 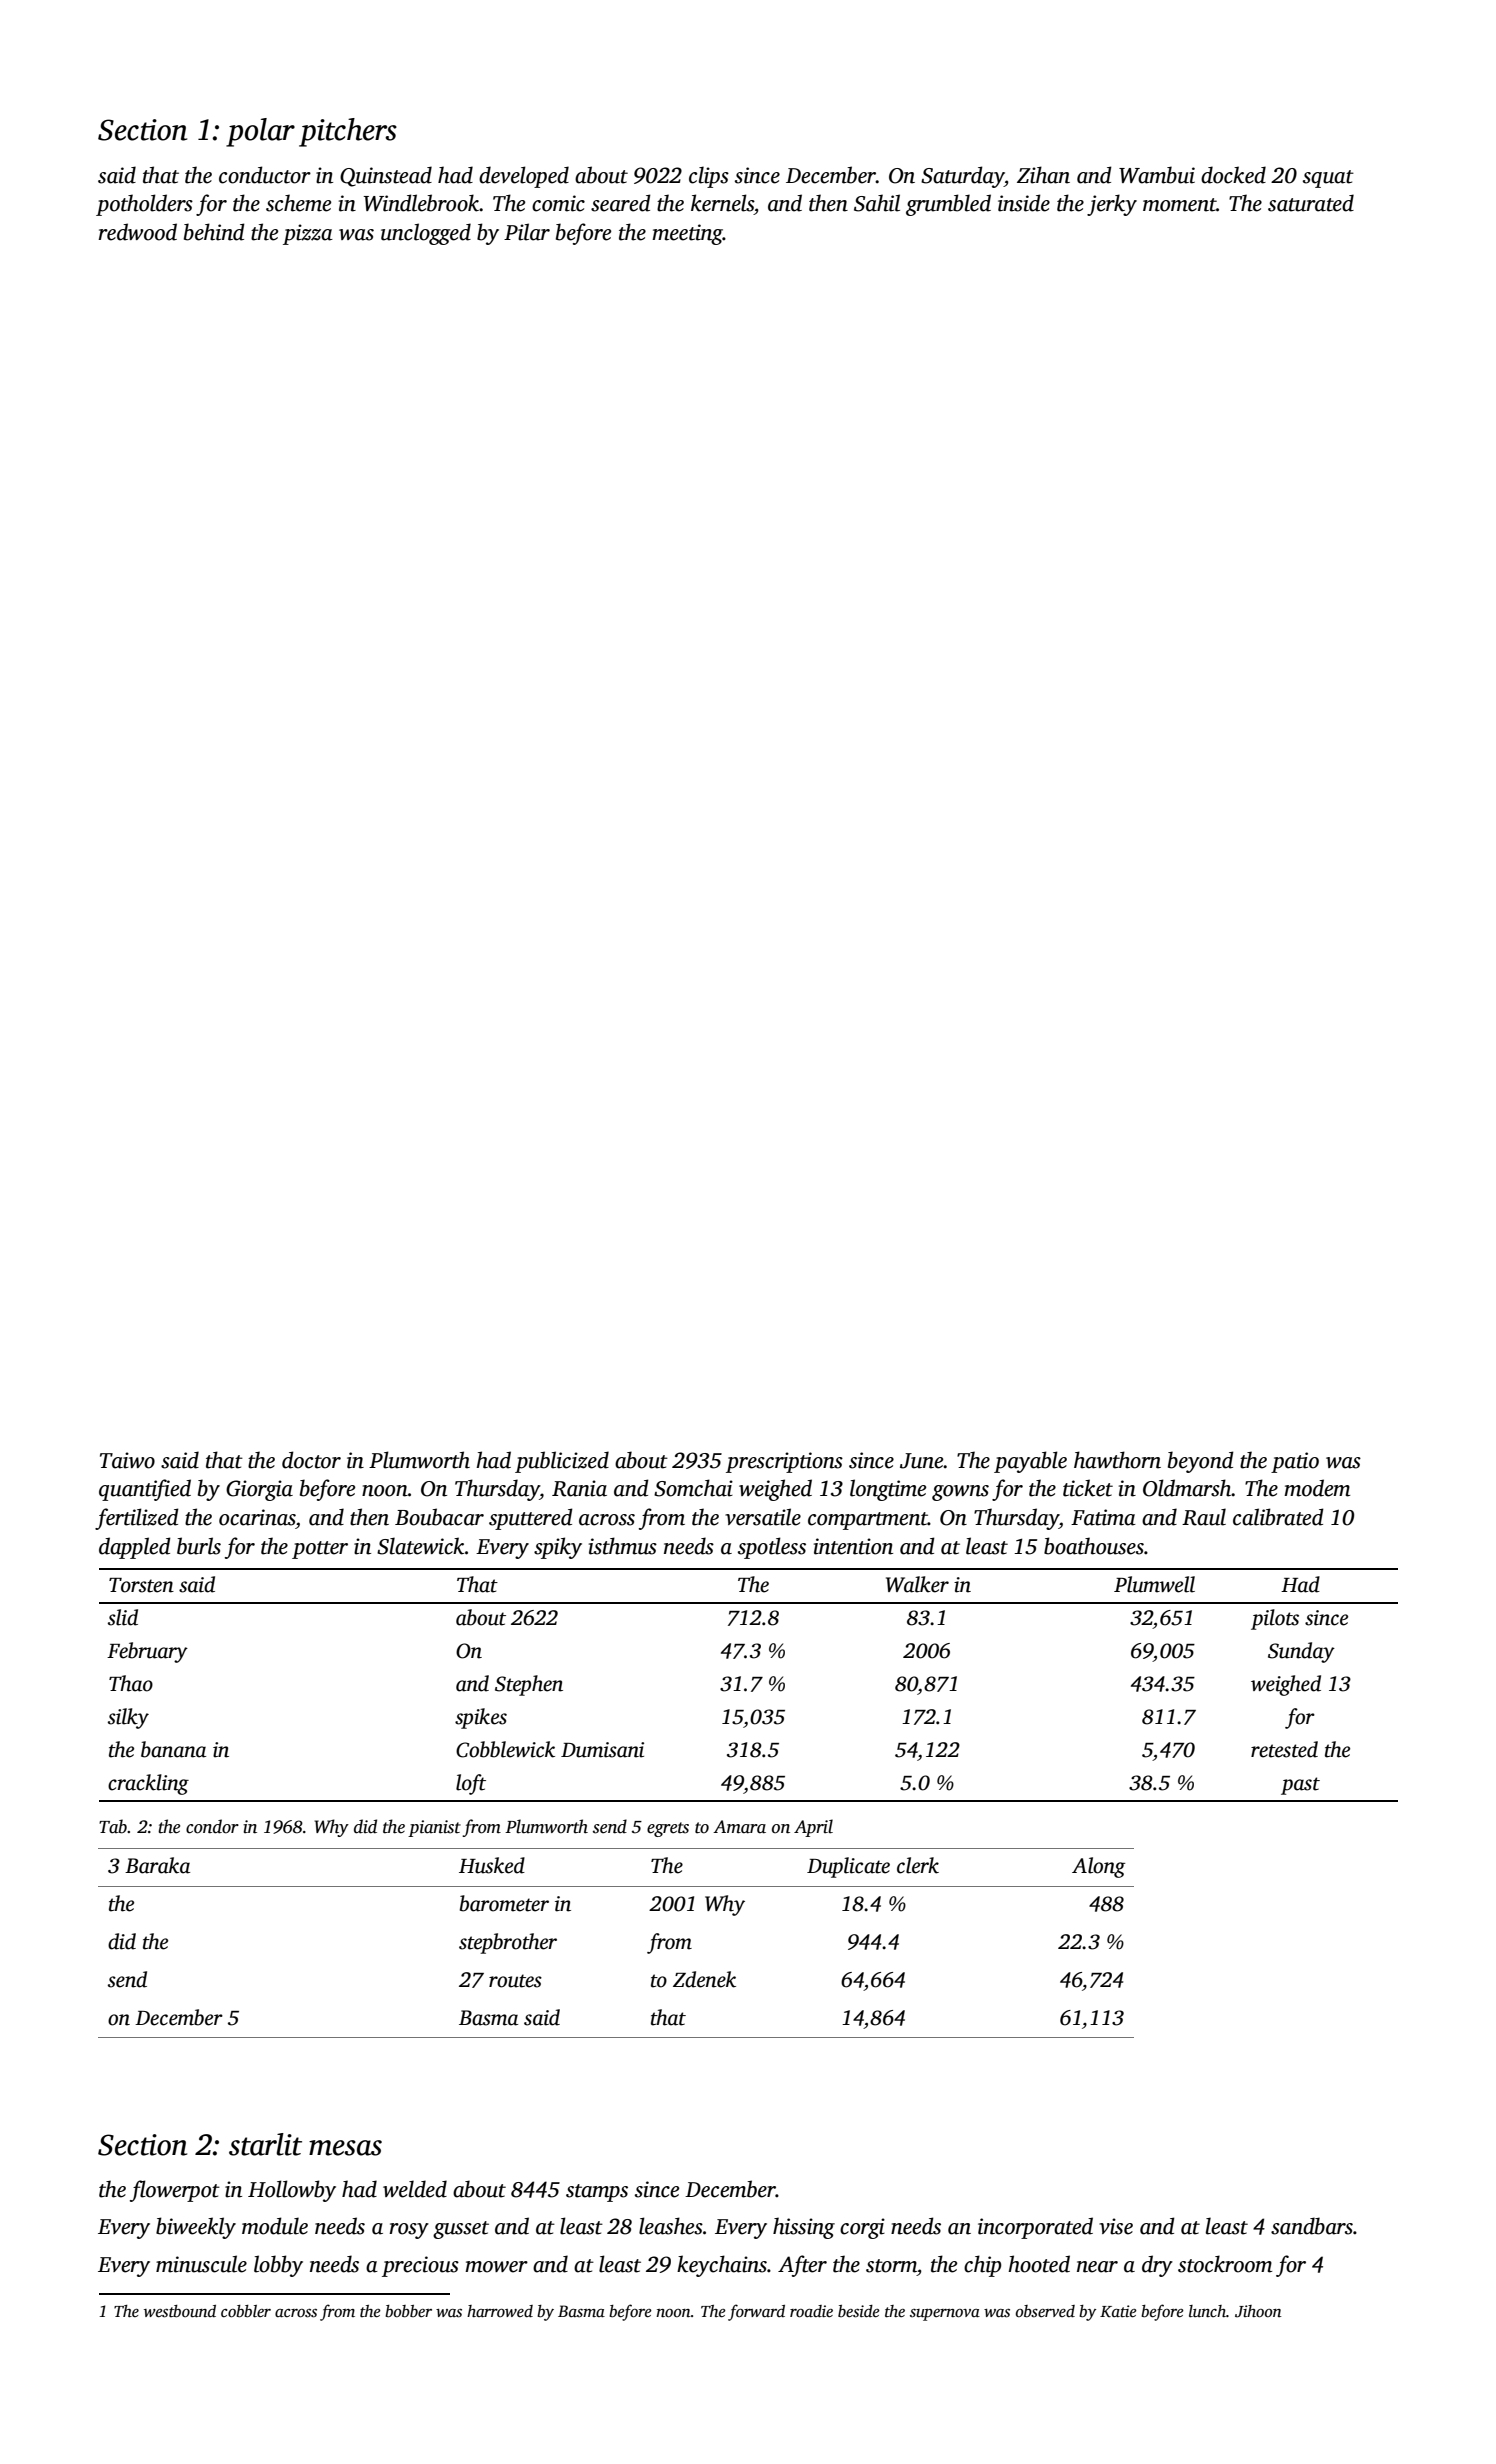 What do you see at coordinates (311, 1460) in the screenshot?
I see `doctor` at bounding box center [311, 1460].
